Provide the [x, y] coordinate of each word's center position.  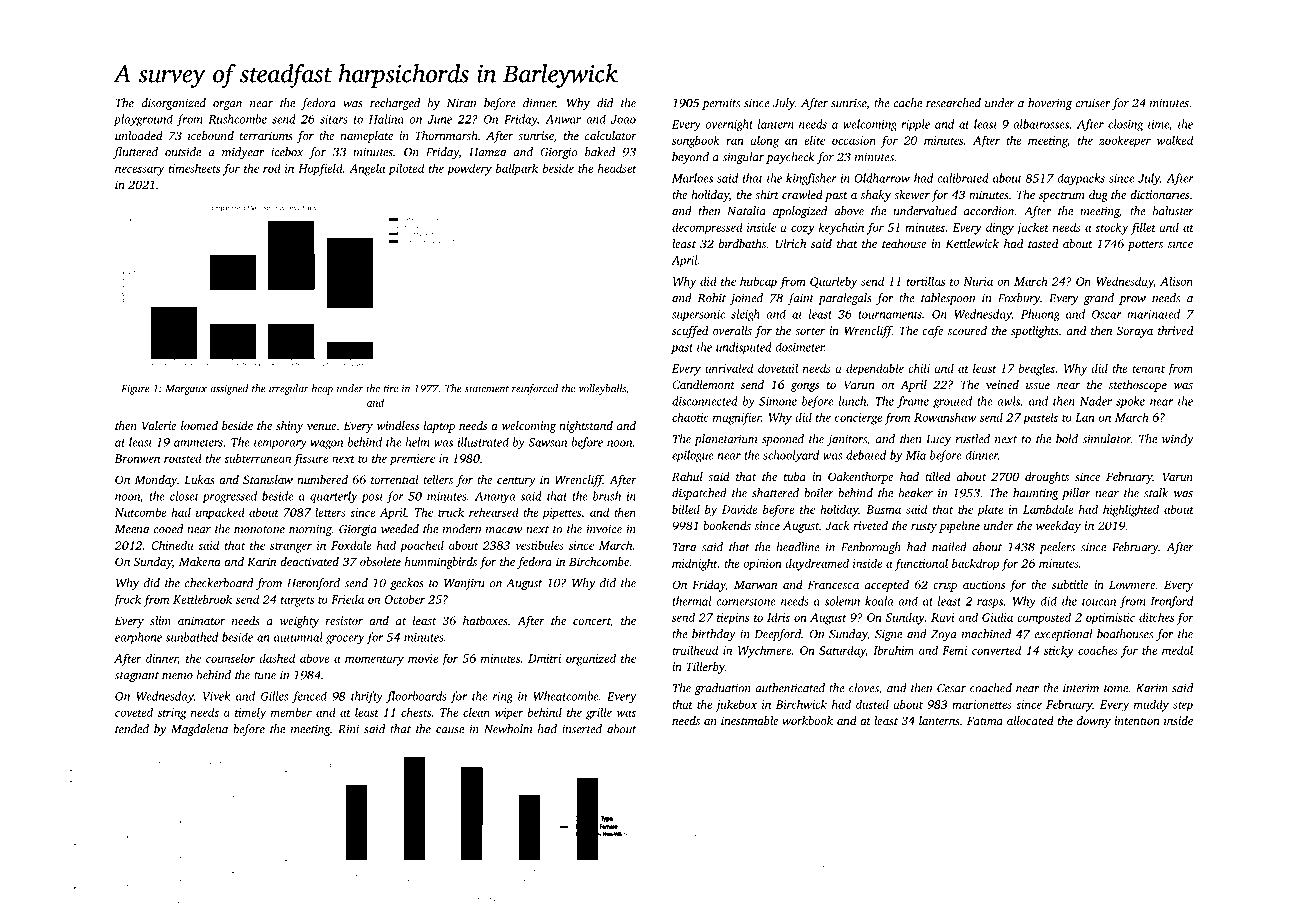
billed [686, 509]
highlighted [1131, 510]
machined [986, 634]
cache [907, 103]
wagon [327, 444]
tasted [1043, 243]
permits [721, 104]
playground [143, 120]
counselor [230, 658]
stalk [1156, 493]
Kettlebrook [202, 599]
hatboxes [485, 620]
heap [322, 389]
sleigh [745, 315]
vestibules [539, 545]
